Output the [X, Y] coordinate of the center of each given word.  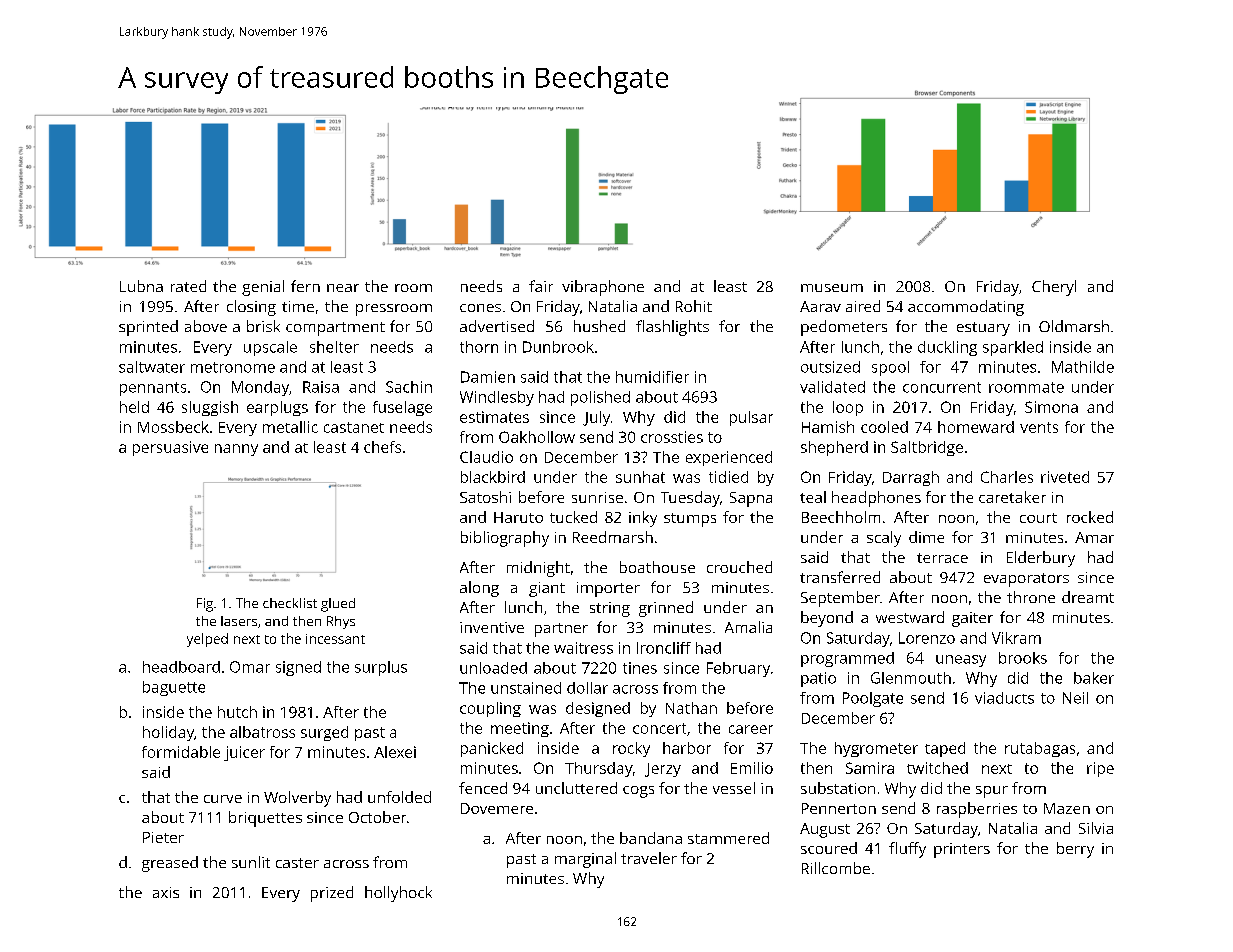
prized [332, 894]
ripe [1100, 769]
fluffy [907, 850]
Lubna [141, 286]
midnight [538, 569]
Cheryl [1054, 288]
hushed [599, 326]
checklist [290, 603]
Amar [1094, 537]
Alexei [395, 752]
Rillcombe [836, 868]
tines [640, 668]
